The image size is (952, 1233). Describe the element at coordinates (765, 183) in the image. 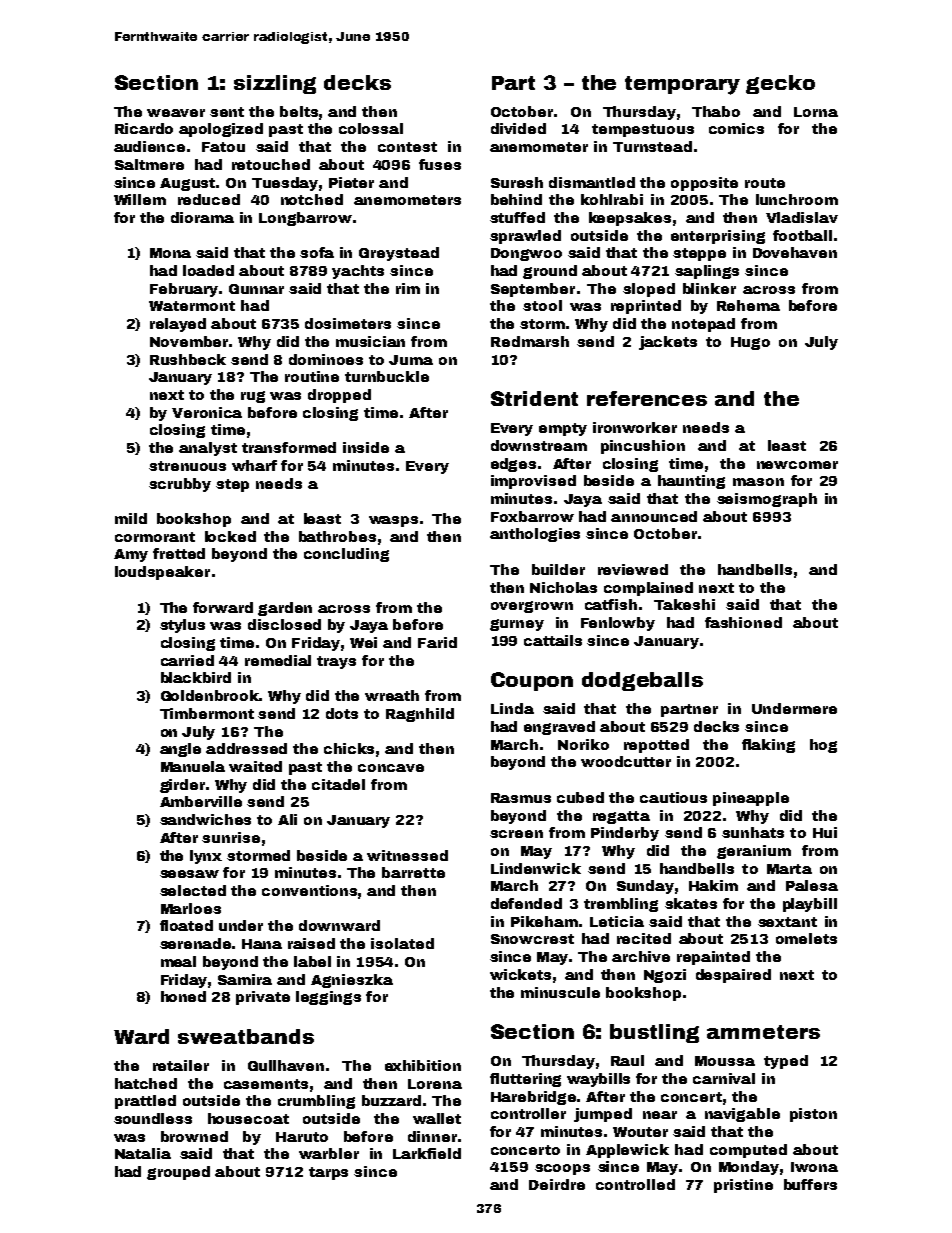

I see `route` at that location.
